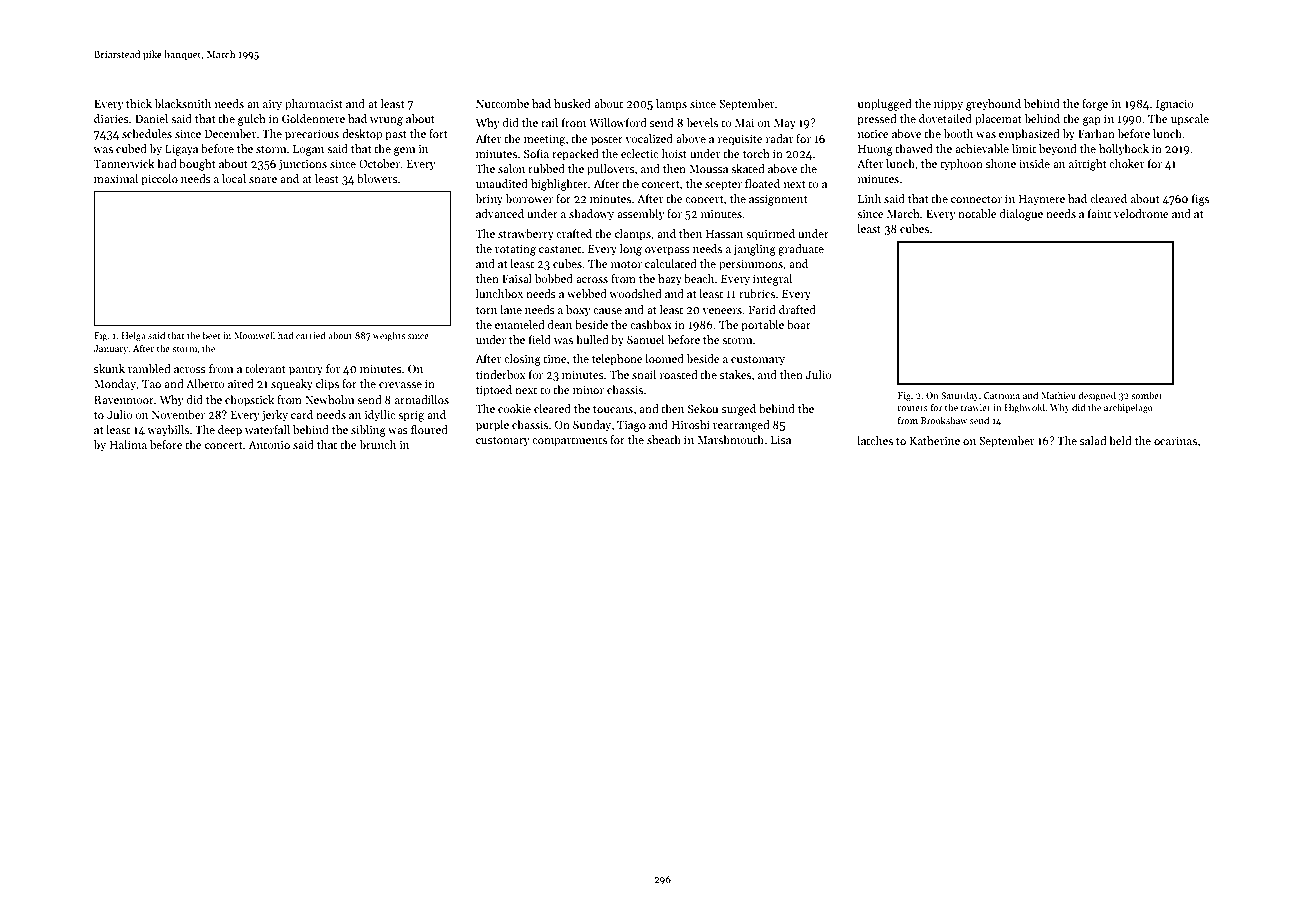 Image resolution: width=1308 pixels, height=924 pixels. I want to click on Nutcombe, so click(502, 103).
